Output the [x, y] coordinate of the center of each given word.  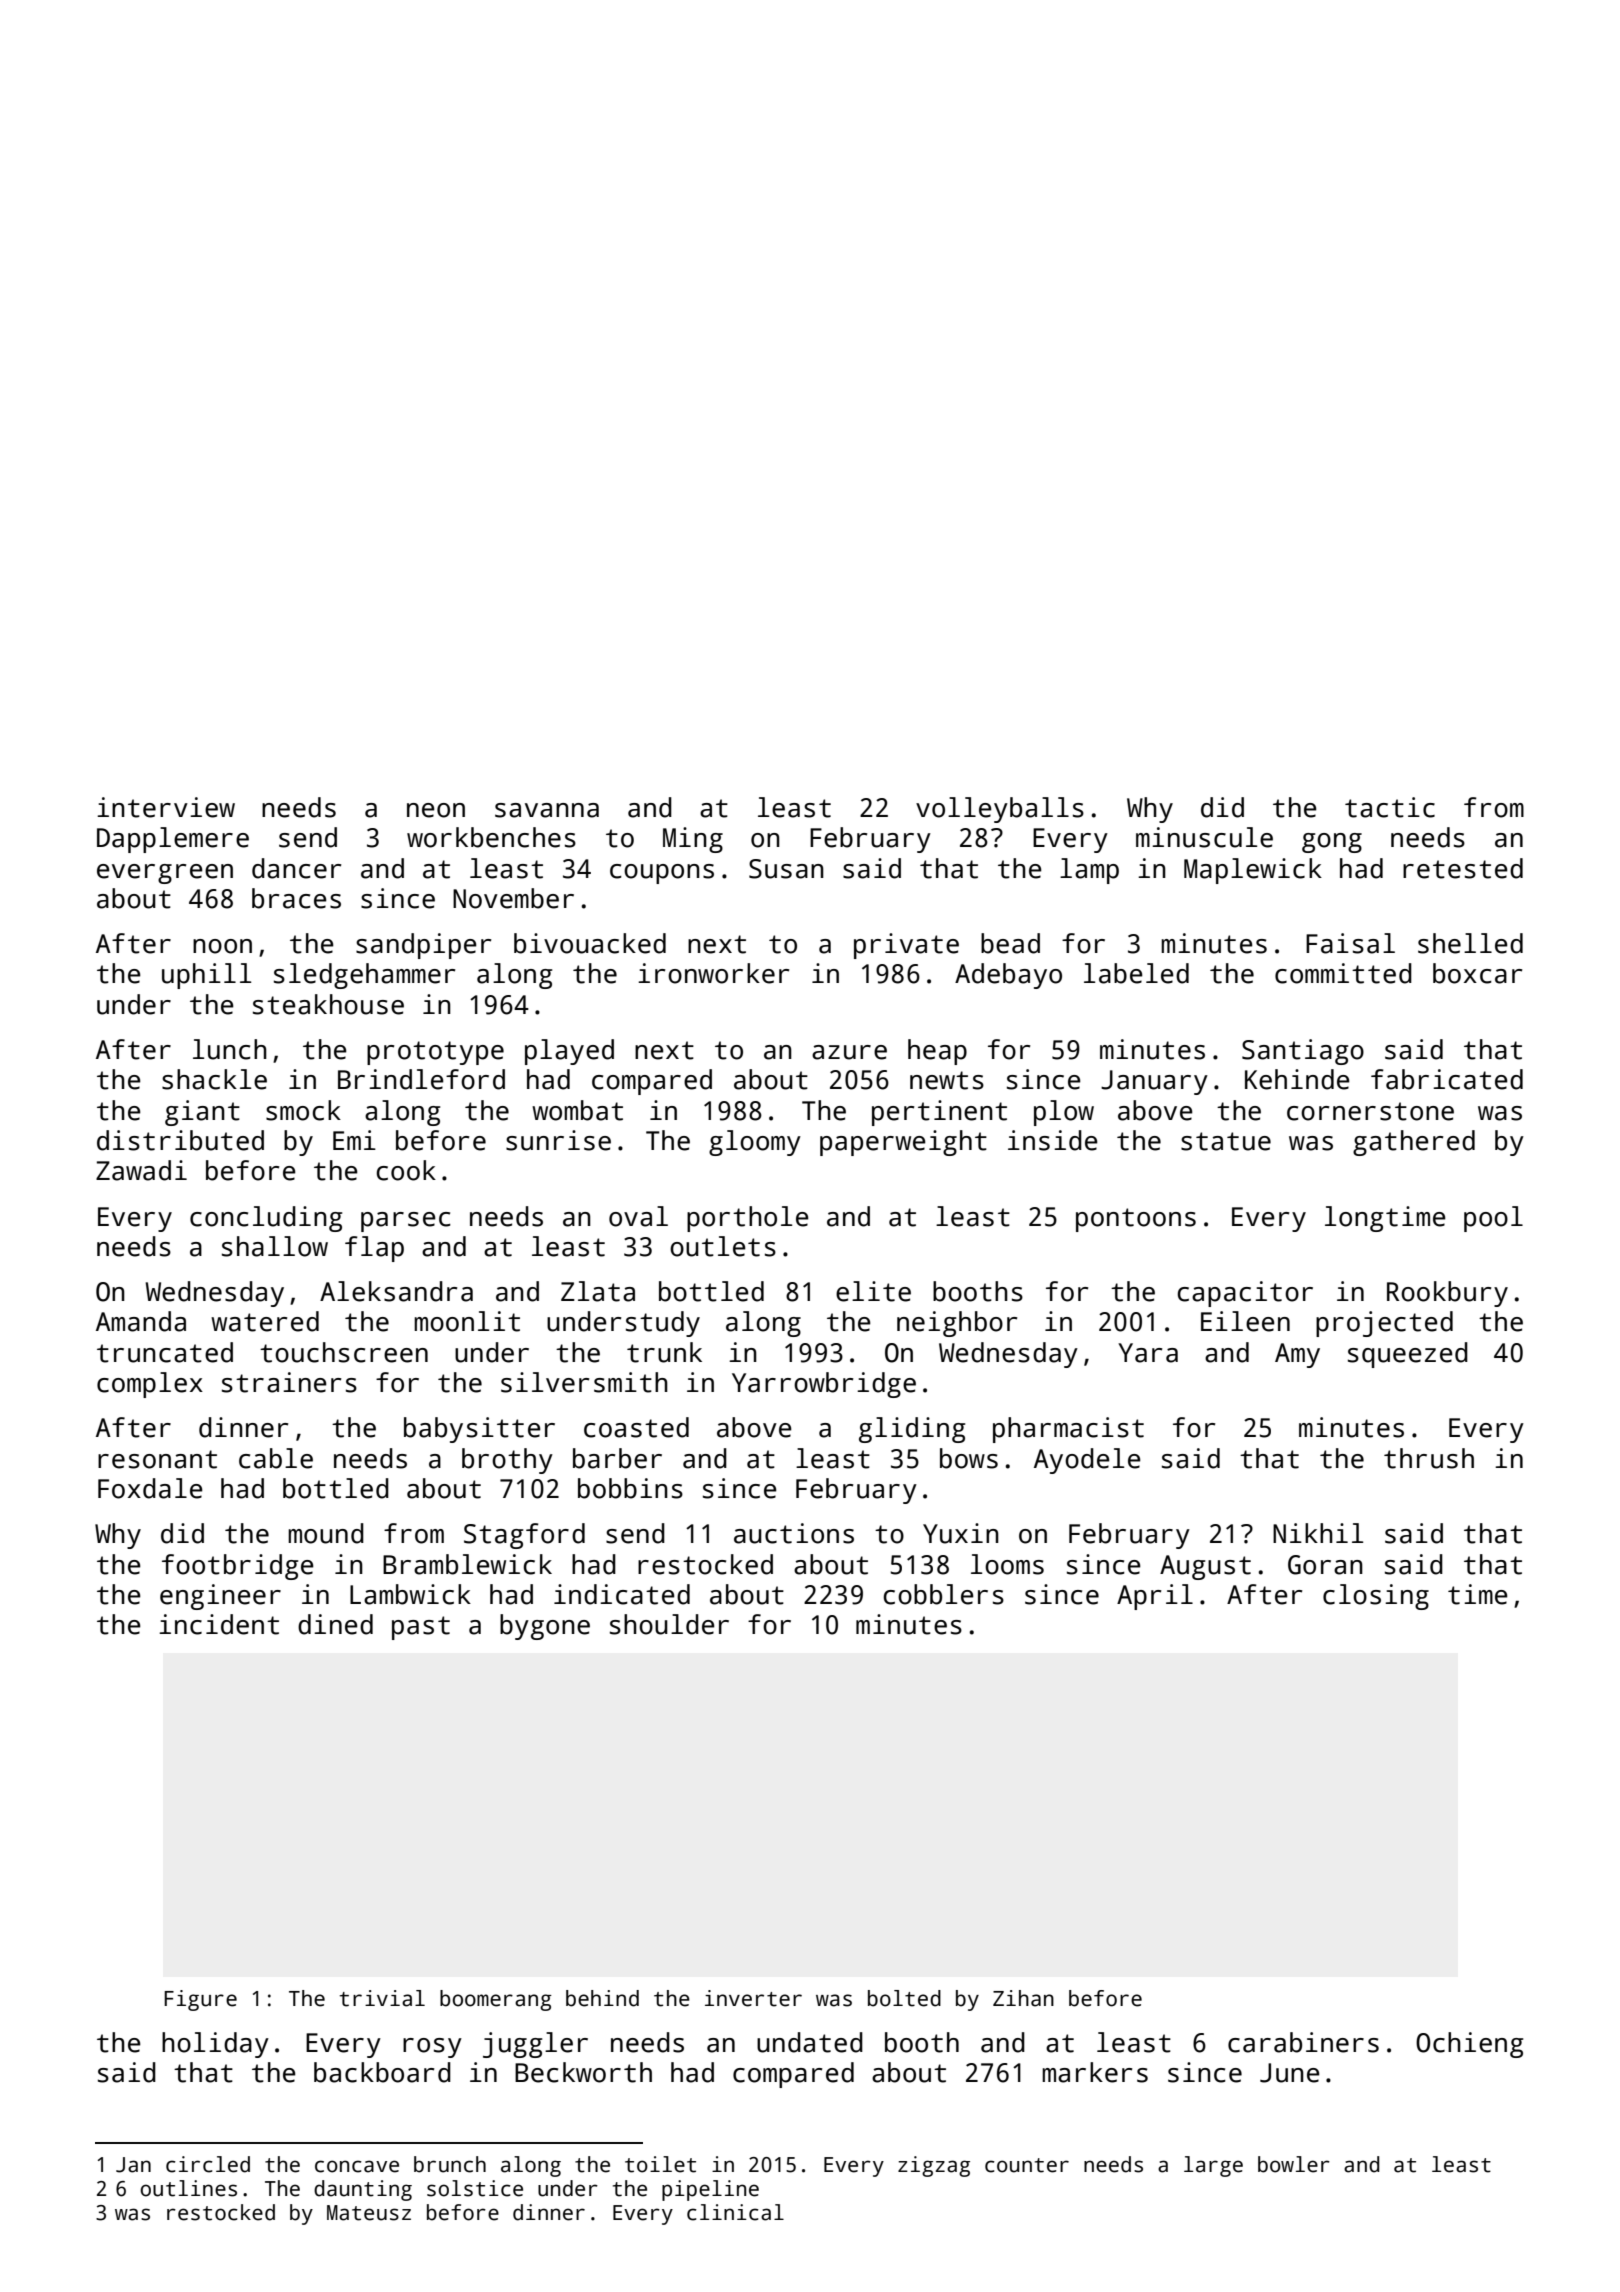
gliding [912, 1430]
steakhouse [328, 1004]
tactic [1390, 807]
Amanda [141, 1321]
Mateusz [369, 2213]
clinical [735, 2212]
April [1155, 1597]
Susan [786, 869]
